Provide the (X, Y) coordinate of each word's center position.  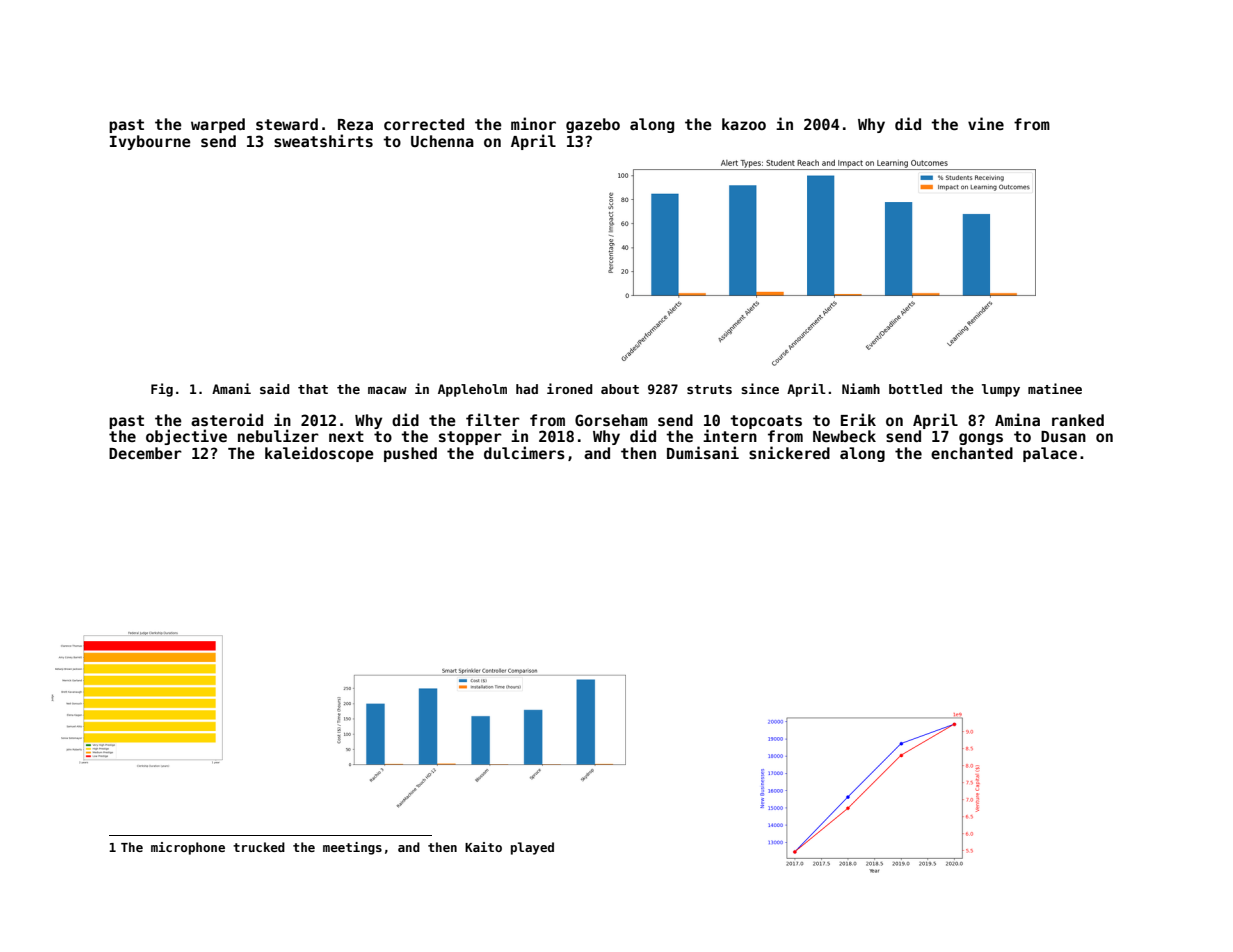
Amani (231, 388)
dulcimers (524, 452)
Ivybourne (150, 142)
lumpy (1001, 390)
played (532, 848)
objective (186, 437)
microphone (188, 848)
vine (986, 123)
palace (1050, 454)
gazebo (593, 125)
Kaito (483, 847)
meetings (352, 848)
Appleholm (472, 390)
